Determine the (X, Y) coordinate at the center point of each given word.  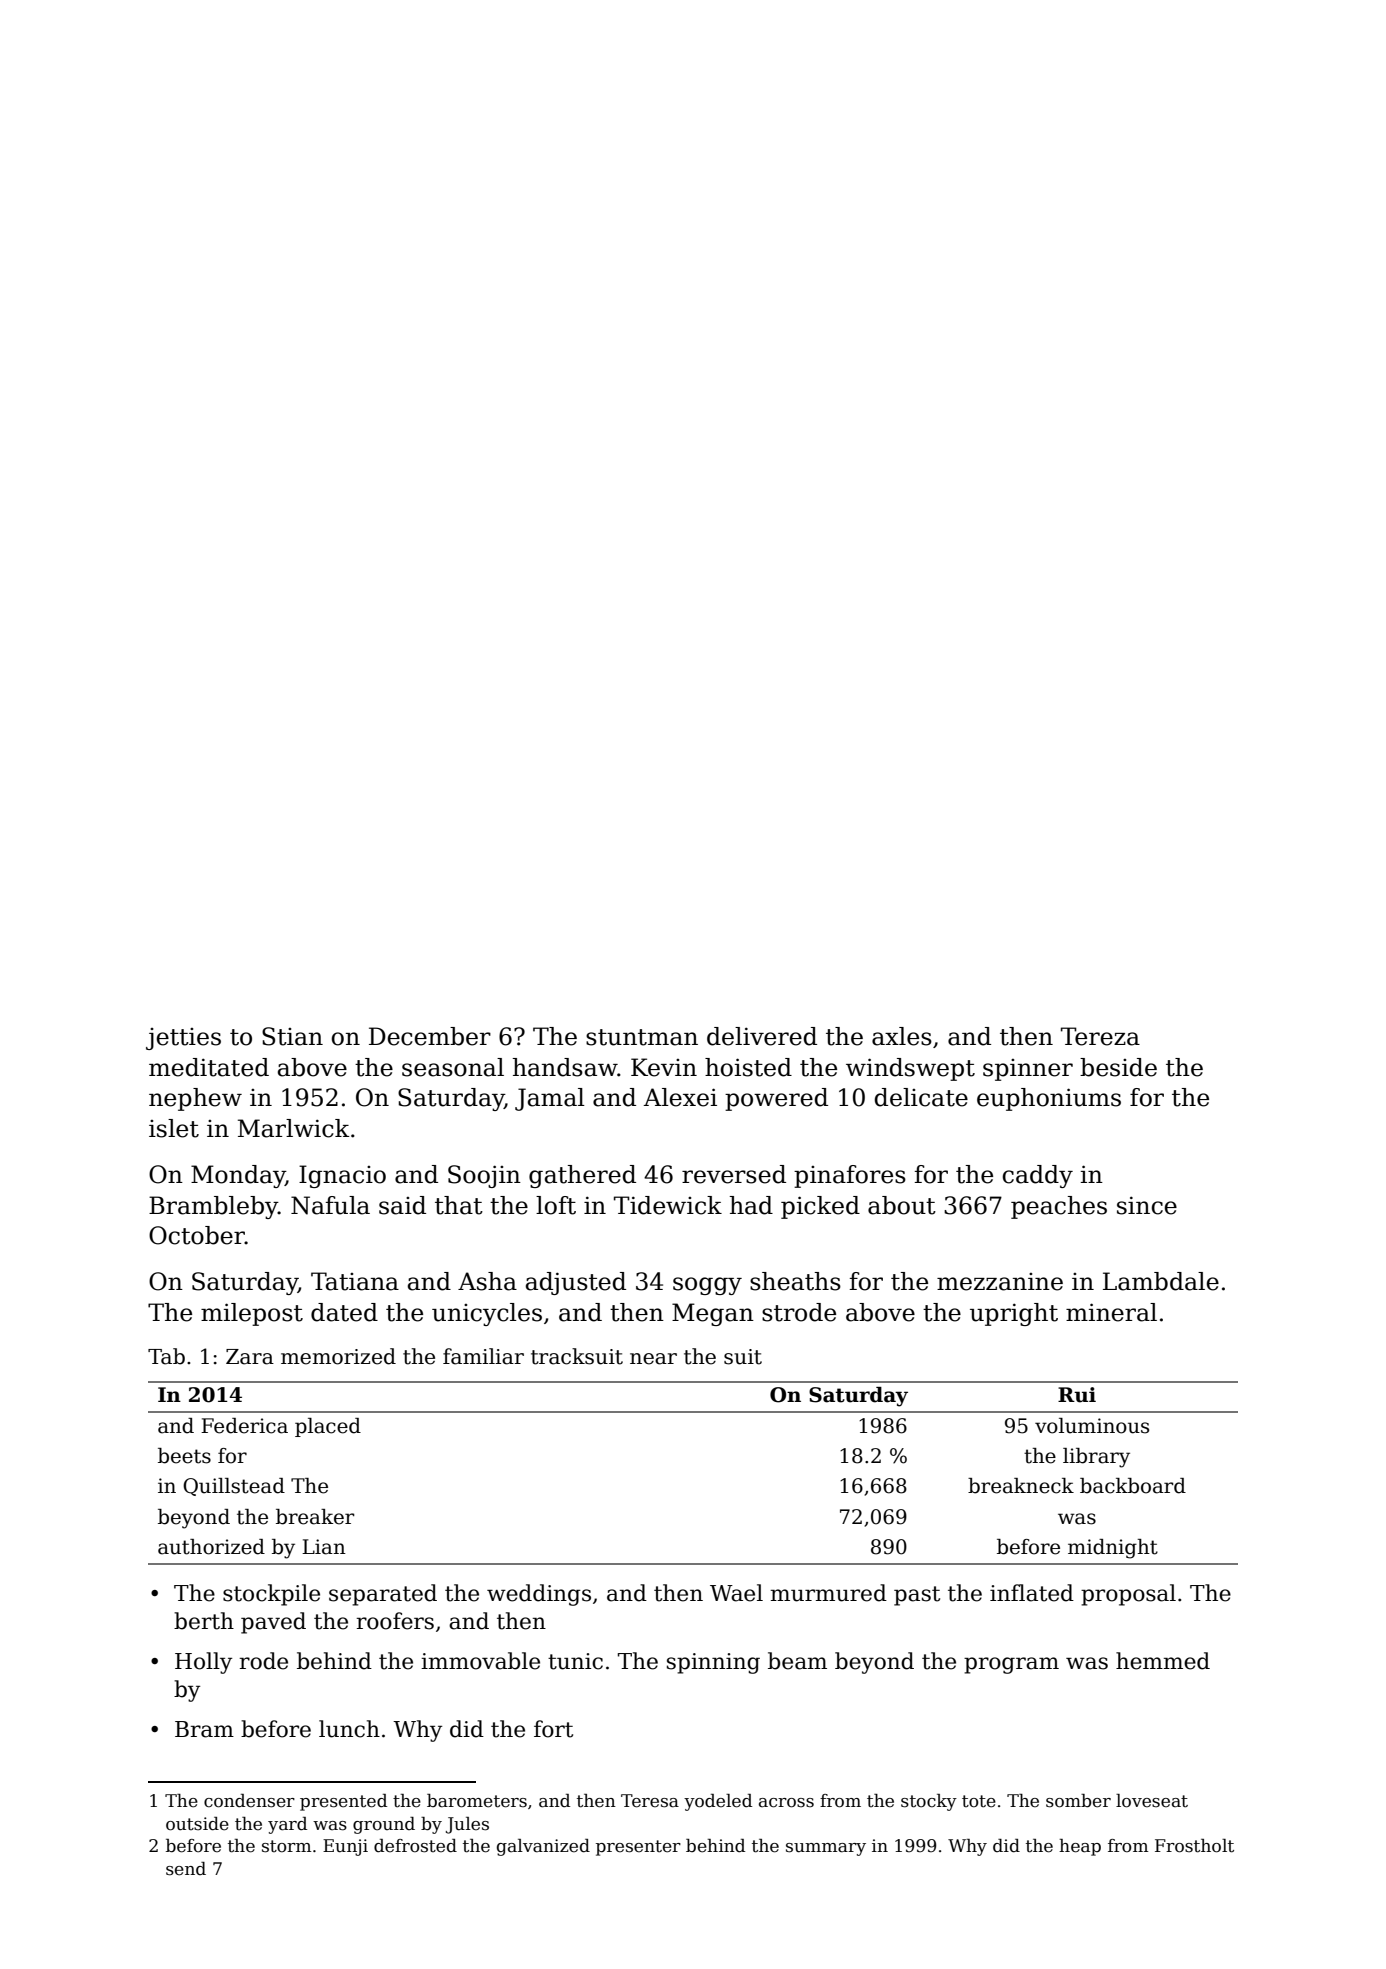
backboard (1133, 1486)
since (1147, 1205)
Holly (203, 1663)
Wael (736, 1593)
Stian (292, 1036)
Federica (244, 1426)
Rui (1077, 1395)
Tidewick (668, 1205)
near (653, 1359)
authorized (211, 1547)
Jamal (550, 1099)
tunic (575, 1661)
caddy (1038, 1176)
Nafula (330, 1205)
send (186, 1869)
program (1011, 1665)
